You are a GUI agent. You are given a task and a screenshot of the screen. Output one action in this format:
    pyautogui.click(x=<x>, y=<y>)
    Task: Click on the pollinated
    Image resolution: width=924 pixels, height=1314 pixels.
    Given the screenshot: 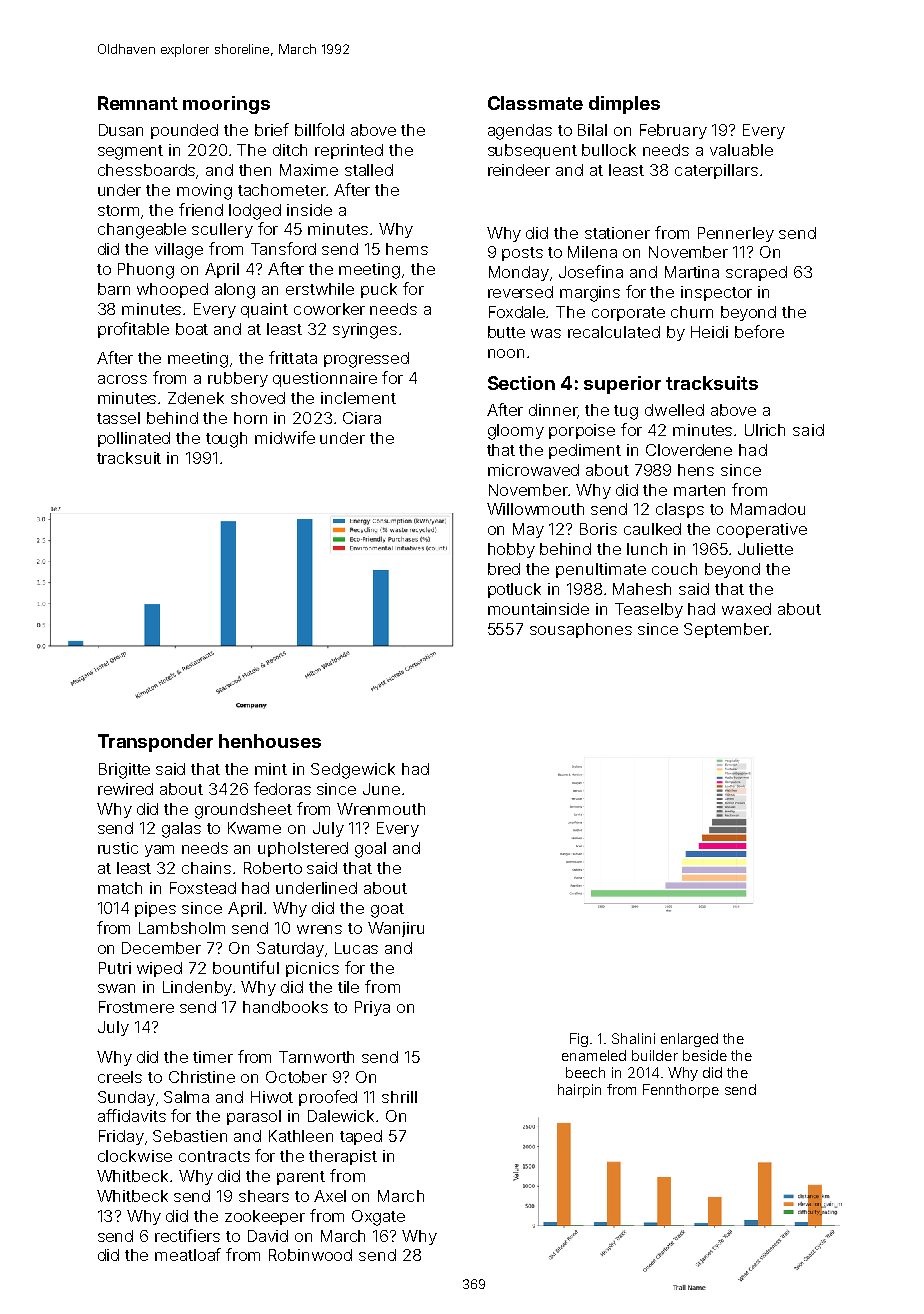 What is the action you would take?
    pyautogui.click(x=134, y=439)
